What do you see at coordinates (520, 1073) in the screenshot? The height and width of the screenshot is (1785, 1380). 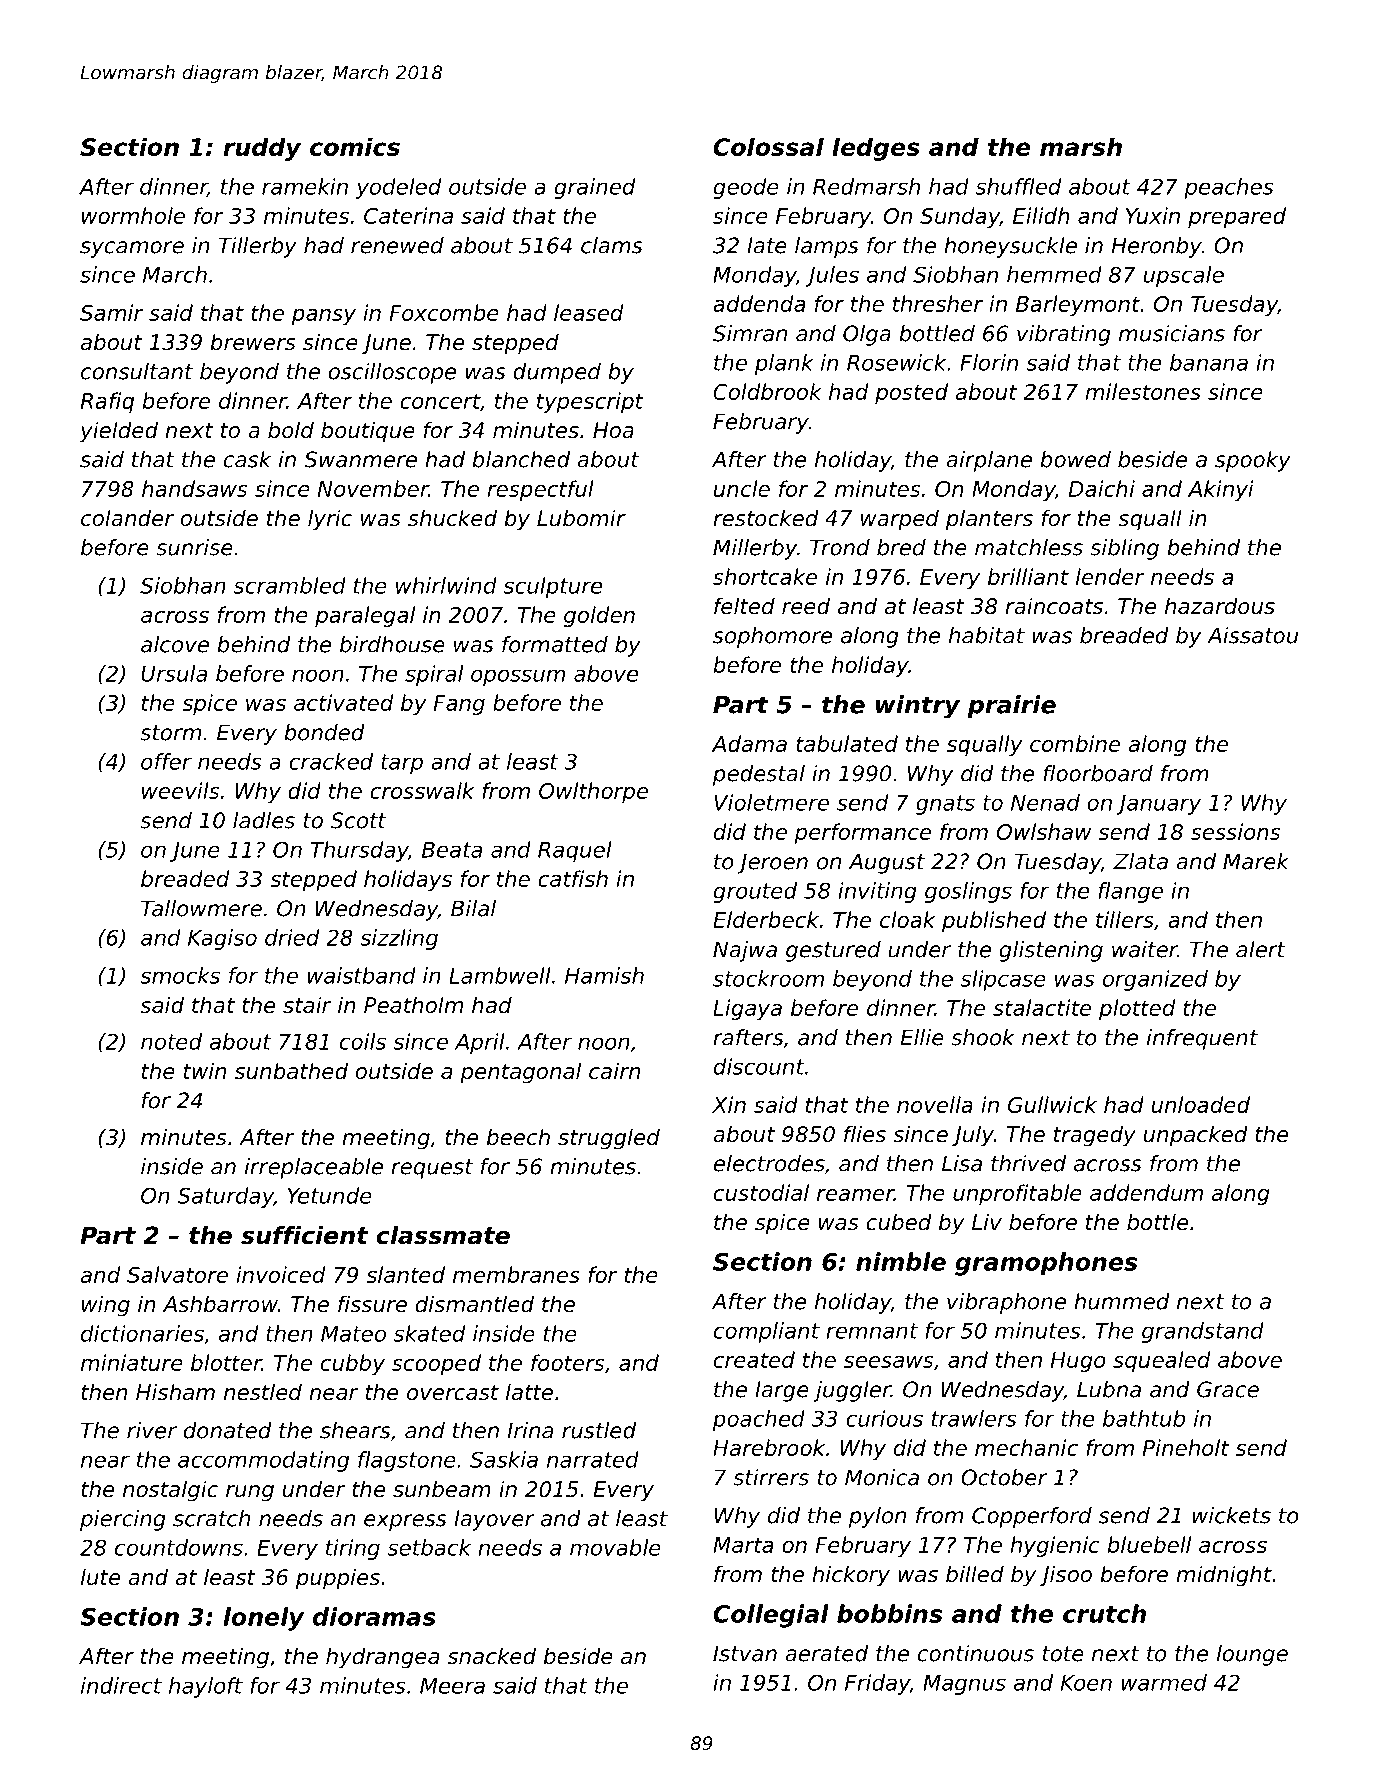 I see `pentagonal` at bounding box center [520, 1073].
